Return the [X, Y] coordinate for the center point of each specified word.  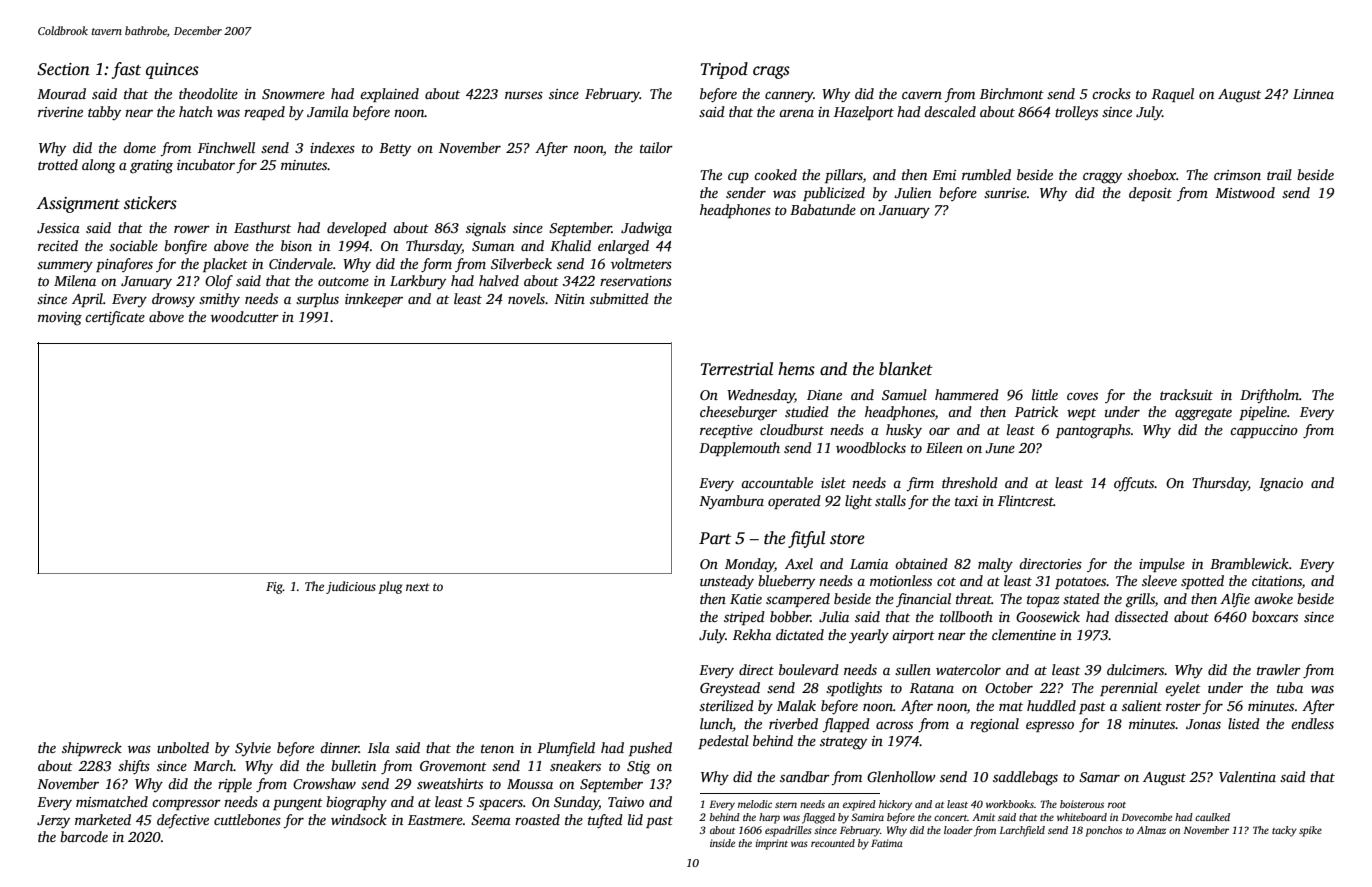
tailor [656, 147]
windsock [359, 819]
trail [1279, 174]
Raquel [1173, 95]
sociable [133, 245]
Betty [395, 149]
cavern [922, 95]
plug [390, 587]
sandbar [805, 776]
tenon [497, 748]
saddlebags [1025, 778]
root [1117, 805]
